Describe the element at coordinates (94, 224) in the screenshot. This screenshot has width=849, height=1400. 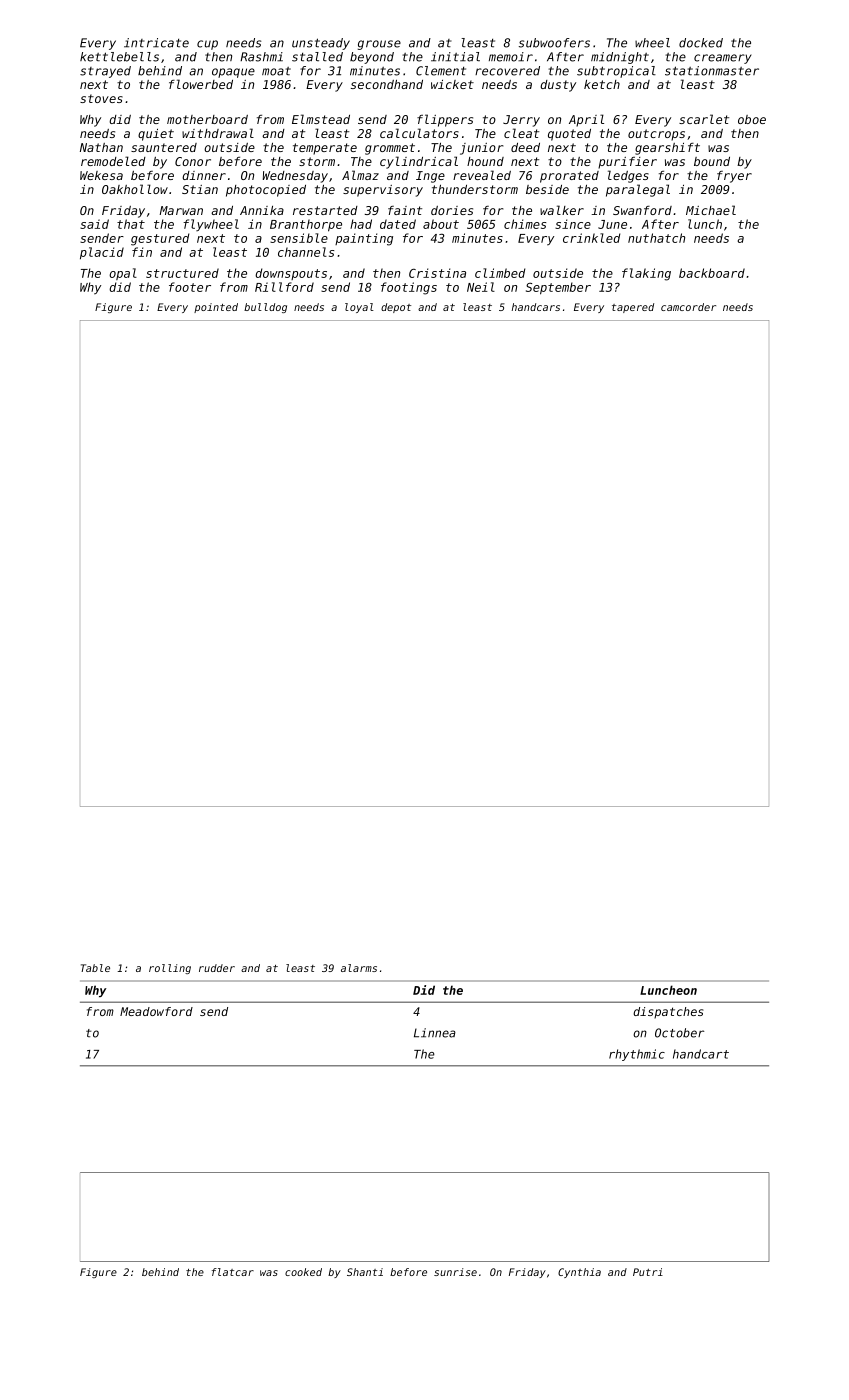
I see `said` at that location.
